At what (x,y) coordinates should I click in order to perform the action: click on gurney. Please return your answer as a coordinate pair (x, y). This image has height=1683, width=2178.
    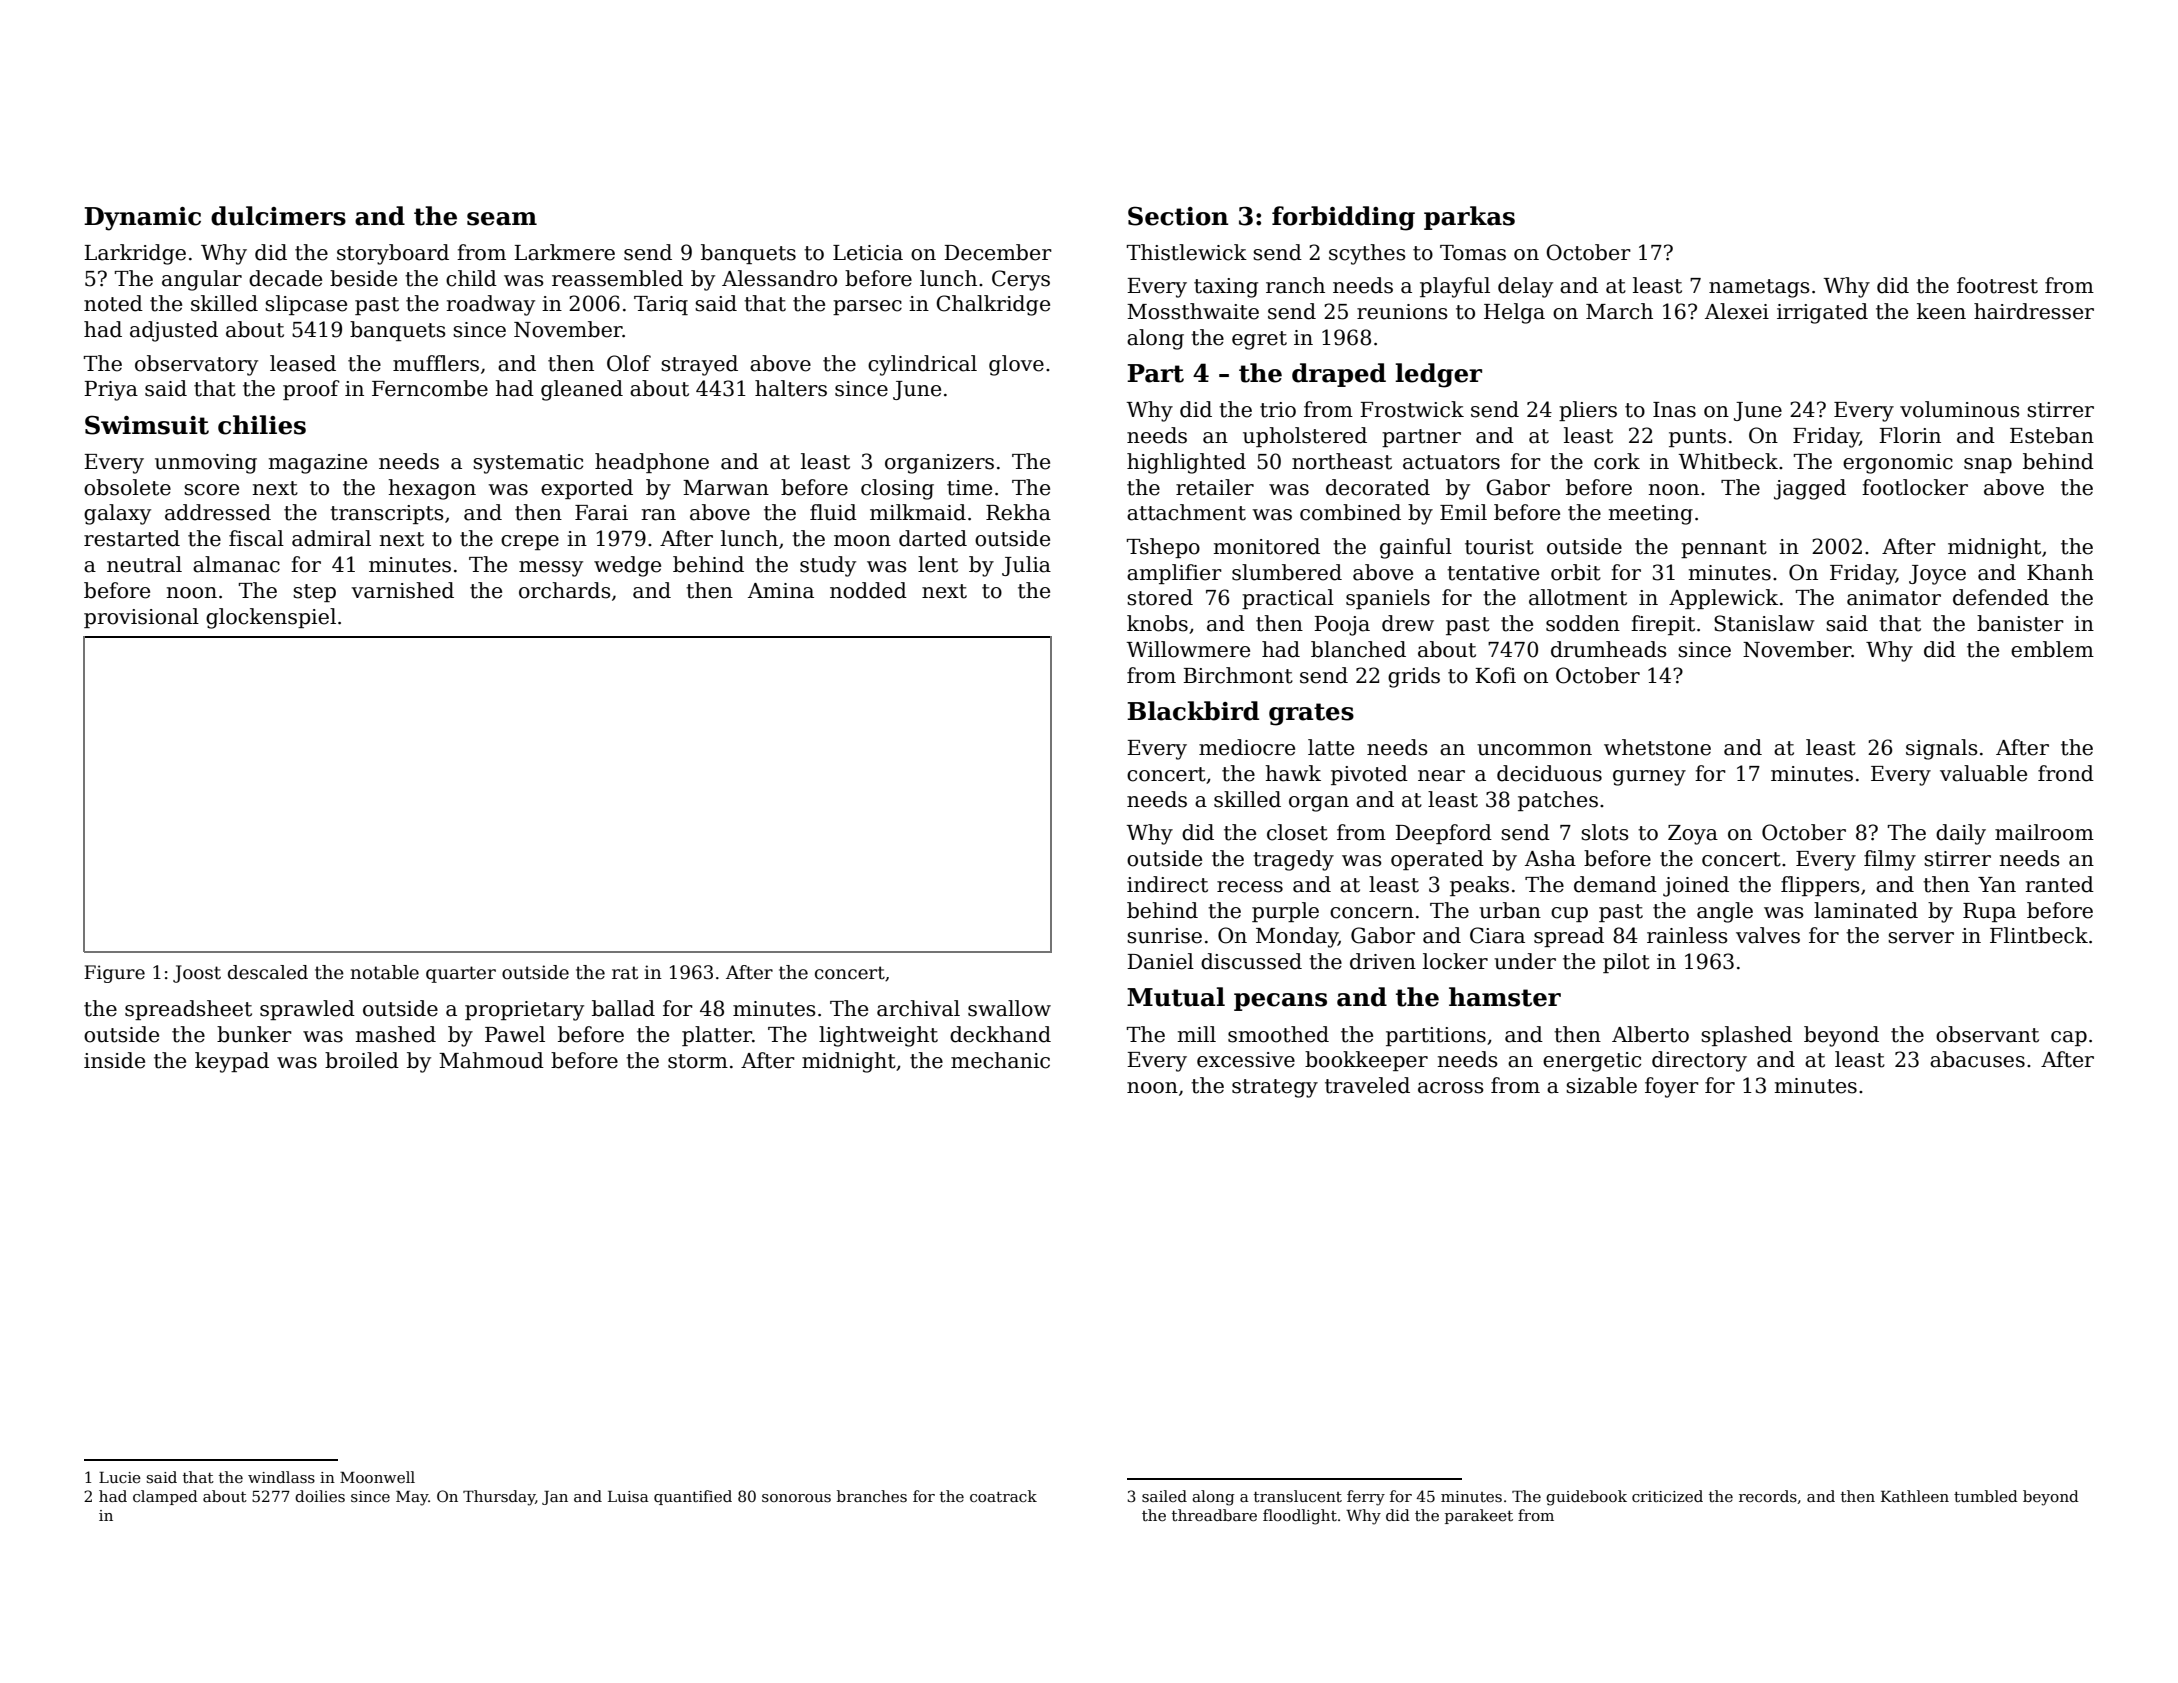
    Looking at the image, I should click on (1649, 778).
